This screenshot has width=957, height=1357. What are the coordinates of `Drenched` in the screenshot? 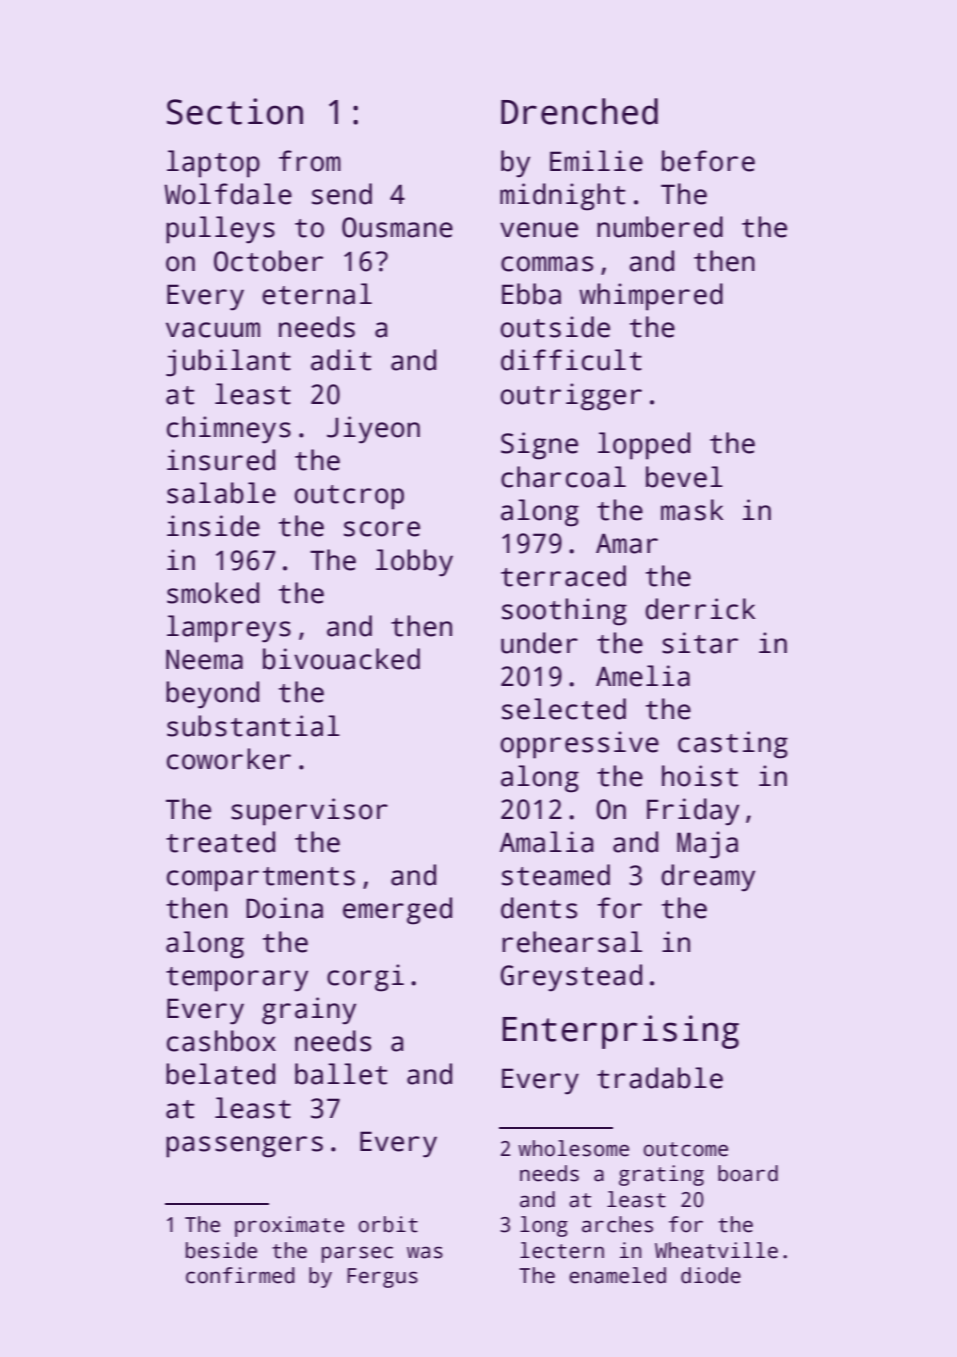 It's located at (579, 111).
